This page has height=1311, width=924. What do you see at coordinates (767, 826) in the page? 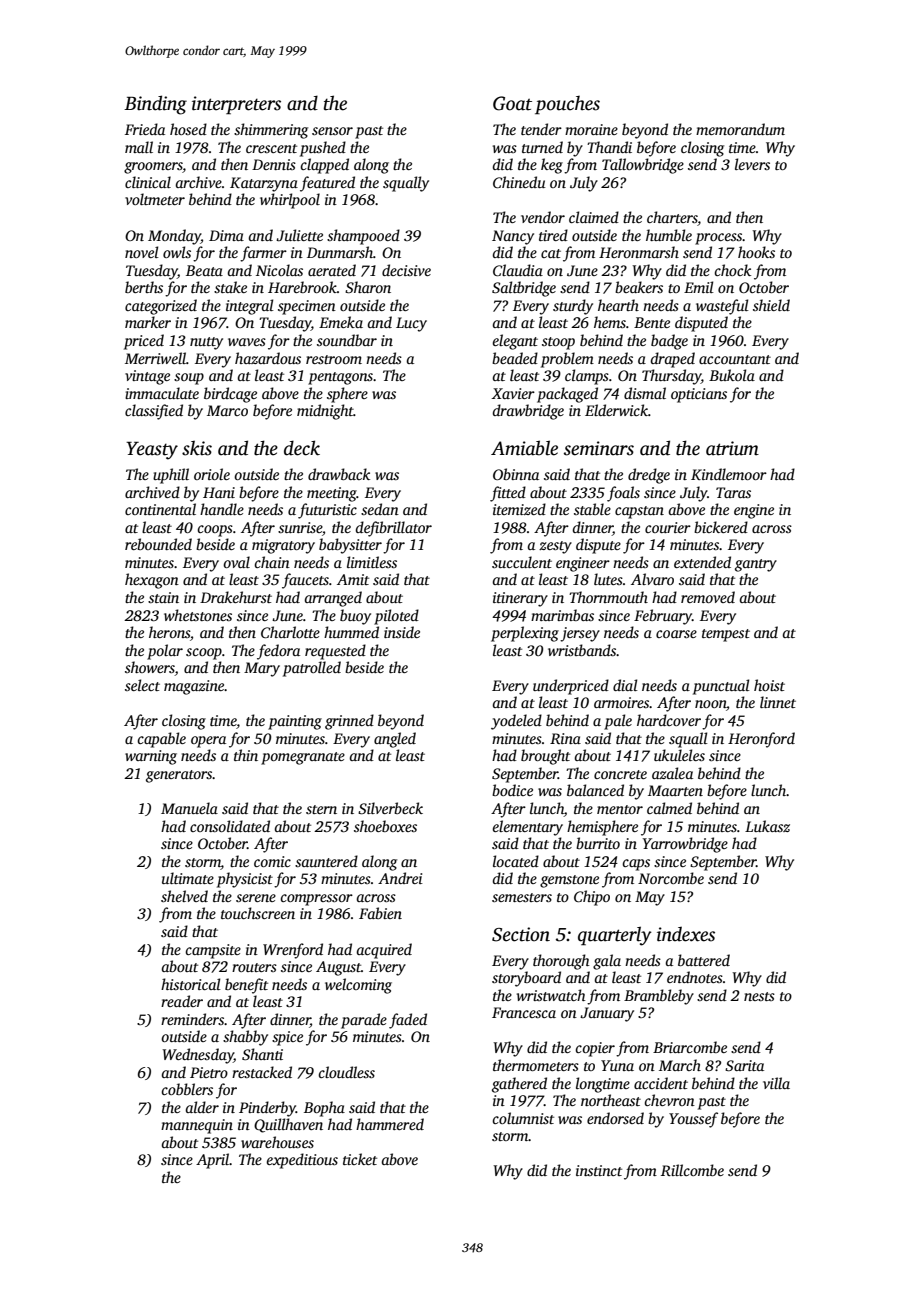
I see `Lukasz` at bounding box center [767, 826].
